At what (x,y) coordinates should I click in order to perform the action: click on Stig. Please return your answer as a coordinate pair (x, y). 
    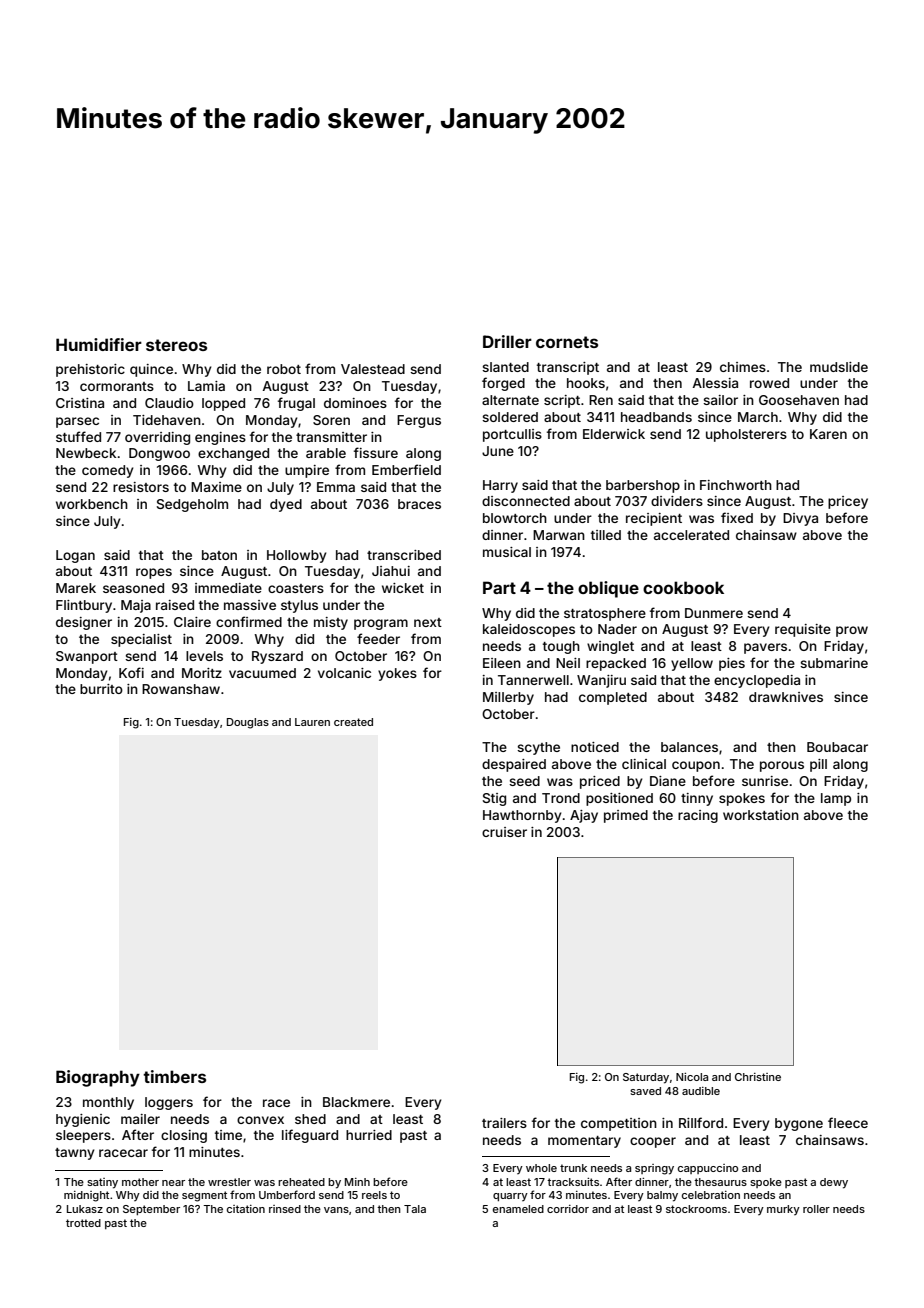
    Looking at the image, I should click on (494, 799).
